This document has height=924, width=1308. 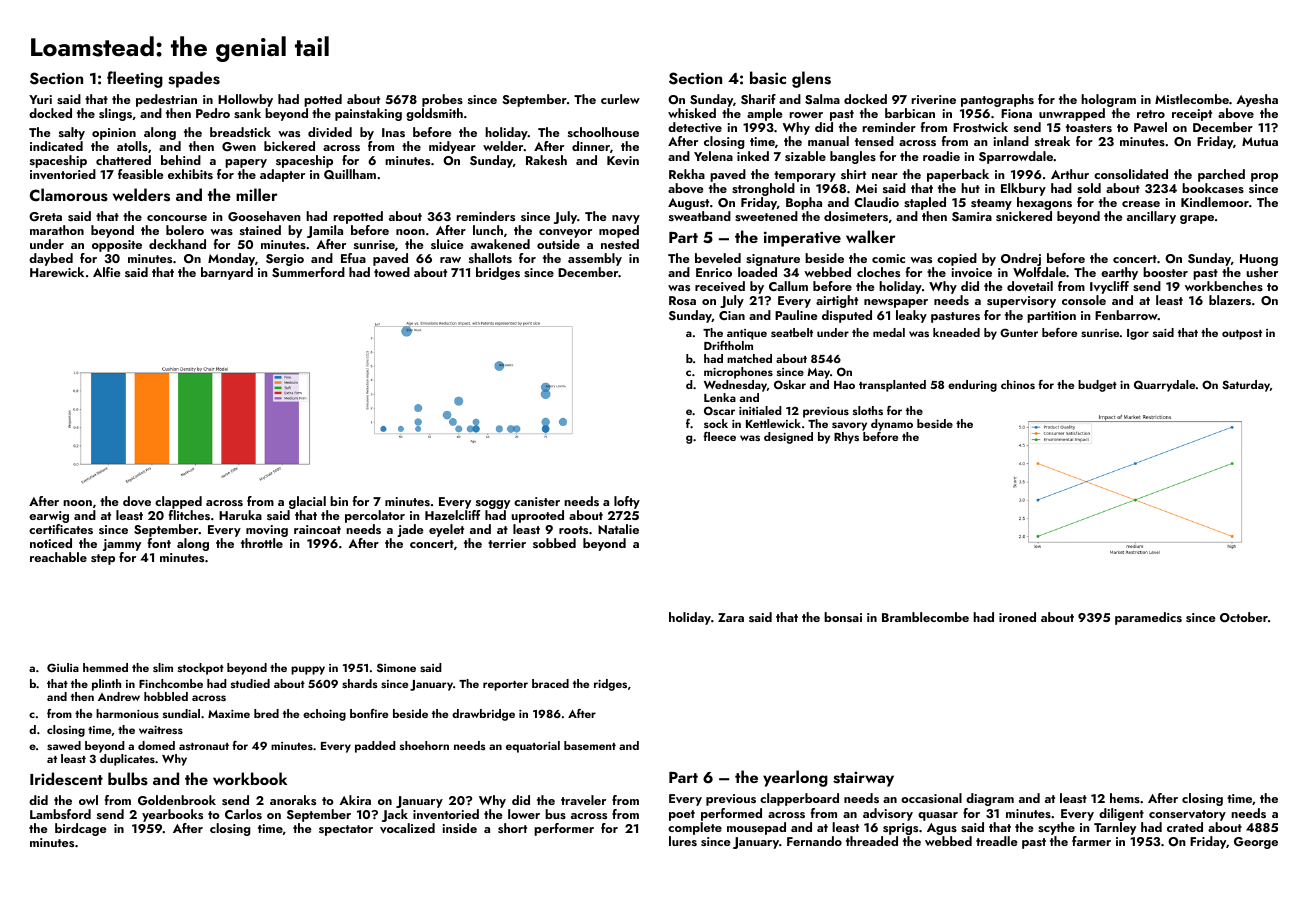 I want to click on George, so click(x=1256, y=843).
